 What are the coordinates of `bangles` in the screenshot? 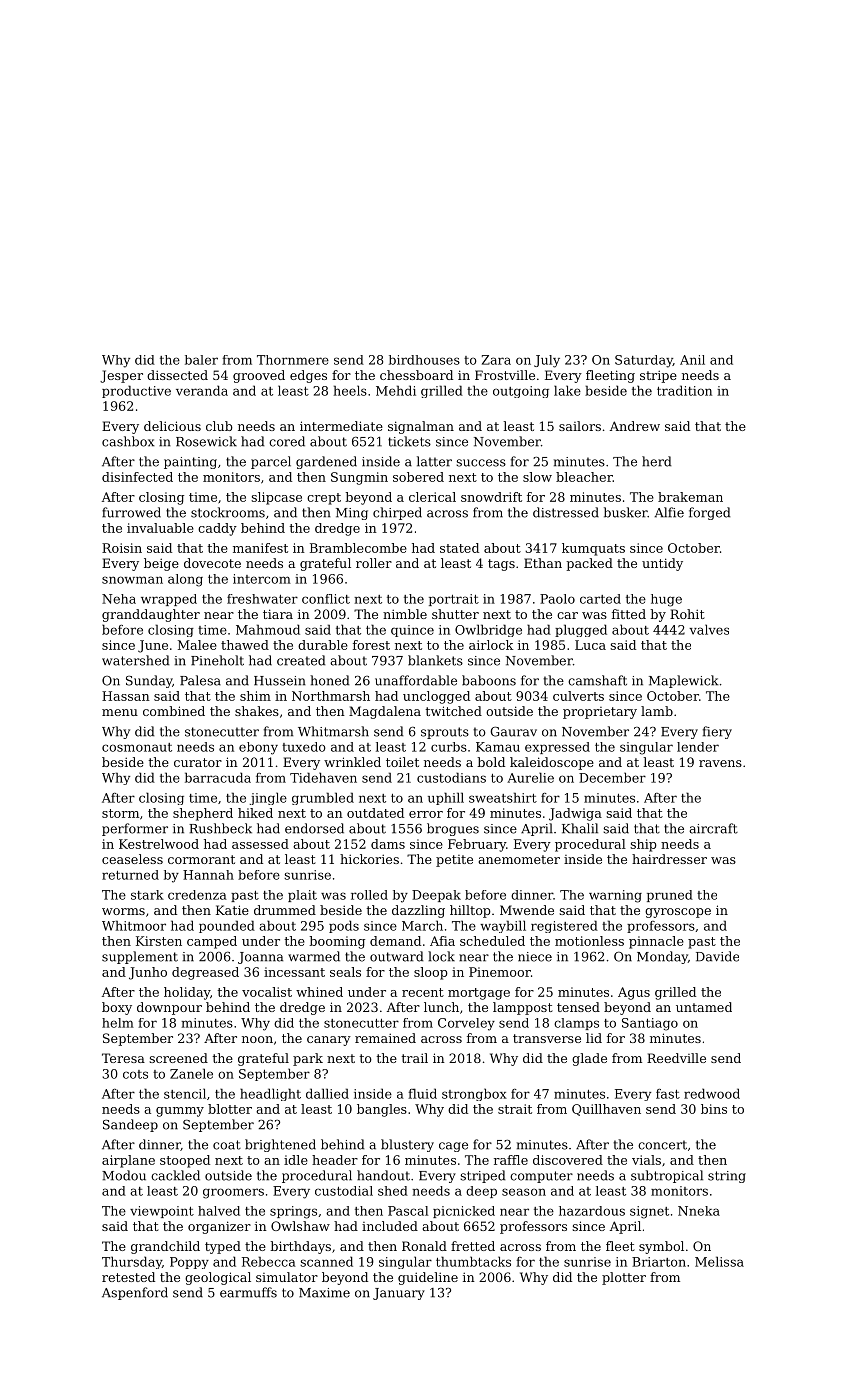 It's located at (382, 1110).
